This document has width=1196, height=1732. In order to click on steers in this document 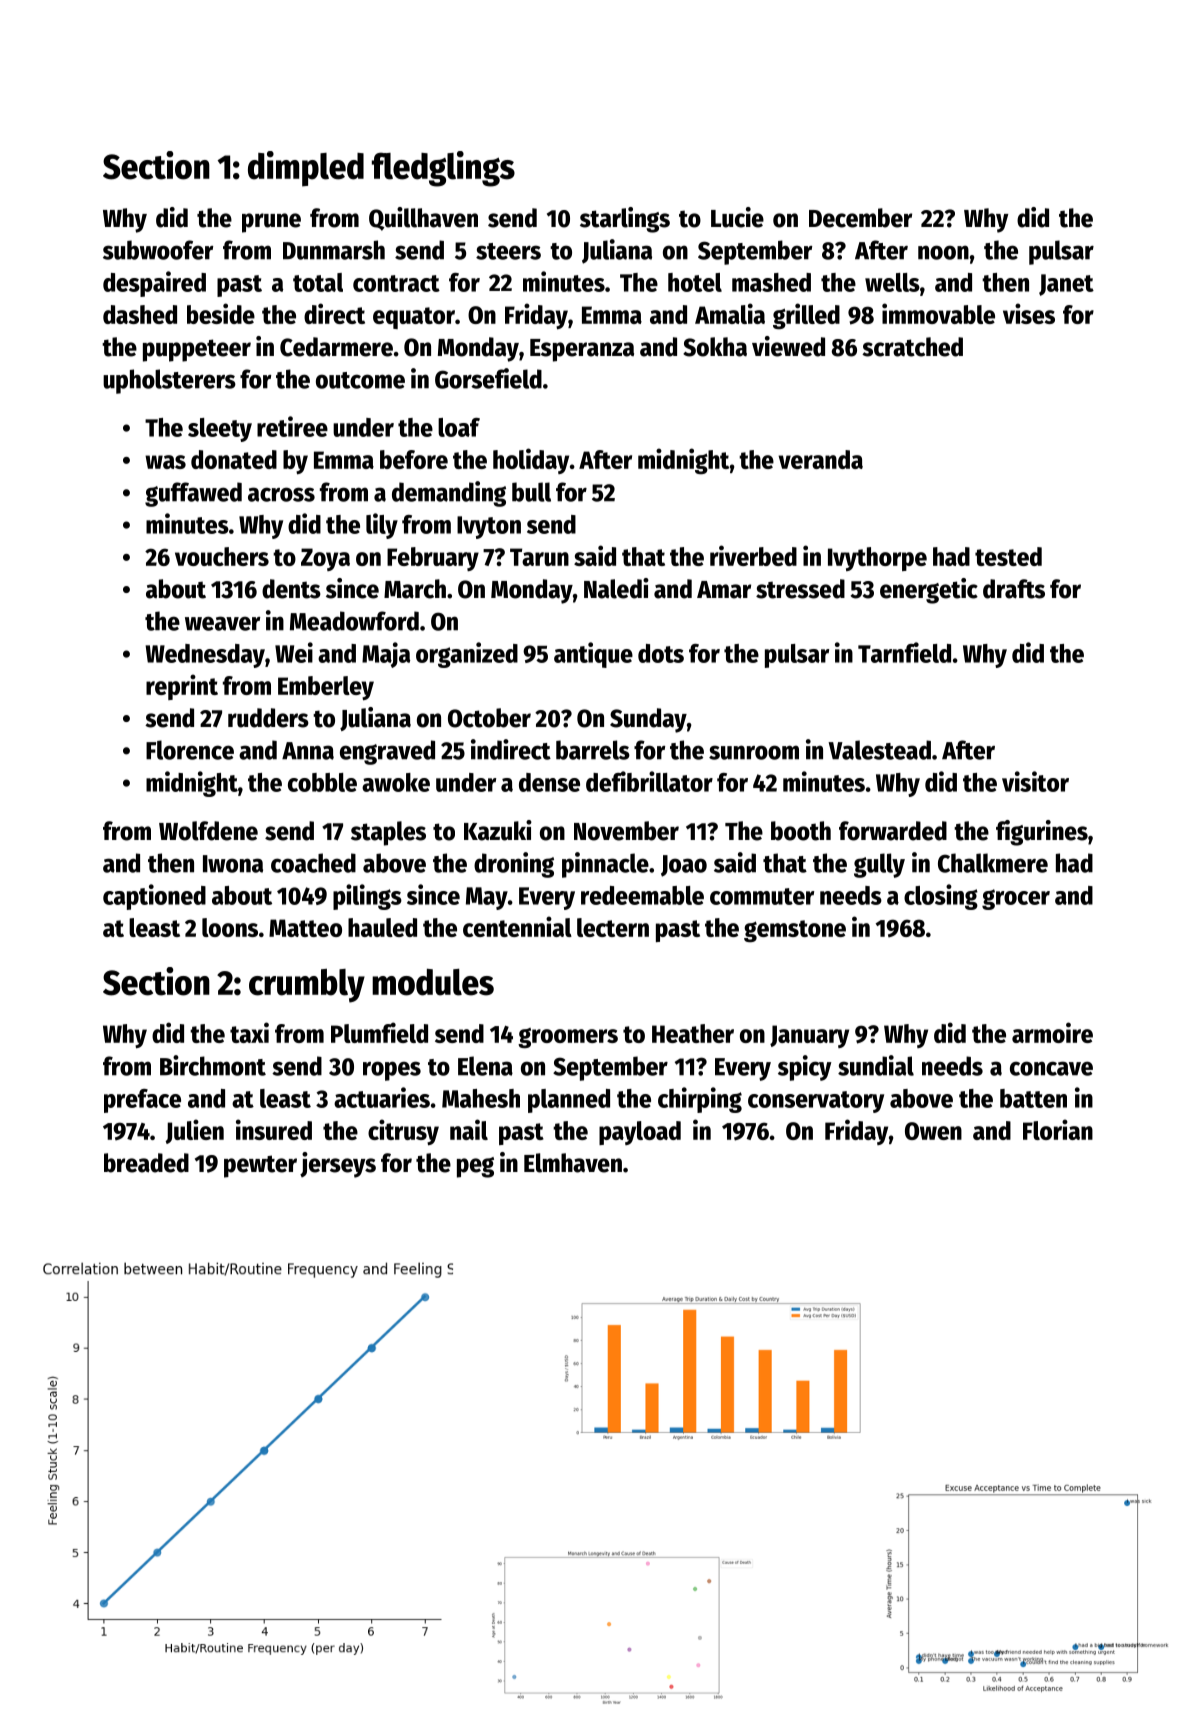, I will do `click(508, 251)`.
